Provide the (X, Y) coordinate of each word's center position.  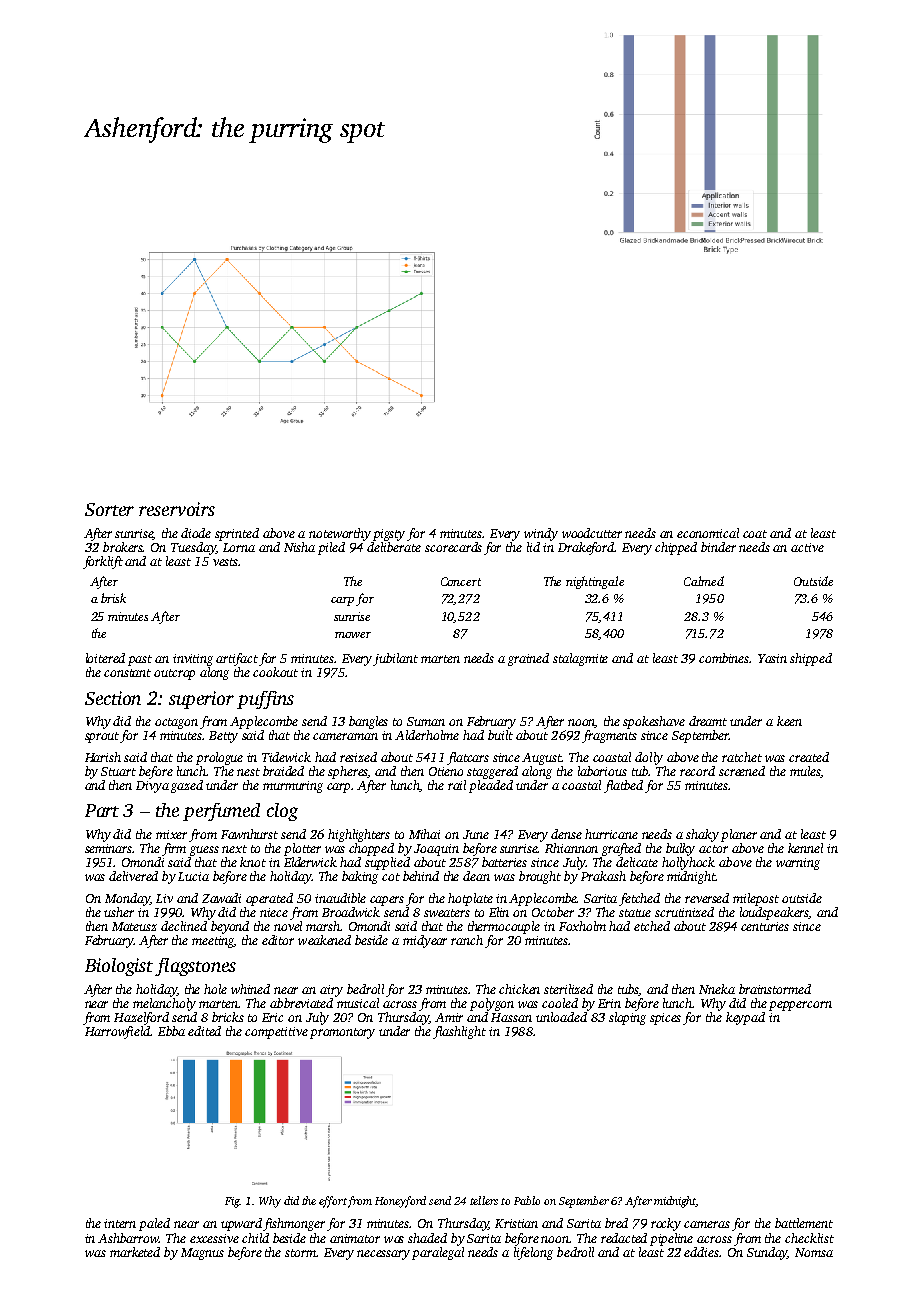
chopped (371, 849)
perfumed (221, 812)
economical (708, 533)
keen (789, 721)
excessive (214, 1238)
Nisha (299, 547)
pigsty (389, 535)
